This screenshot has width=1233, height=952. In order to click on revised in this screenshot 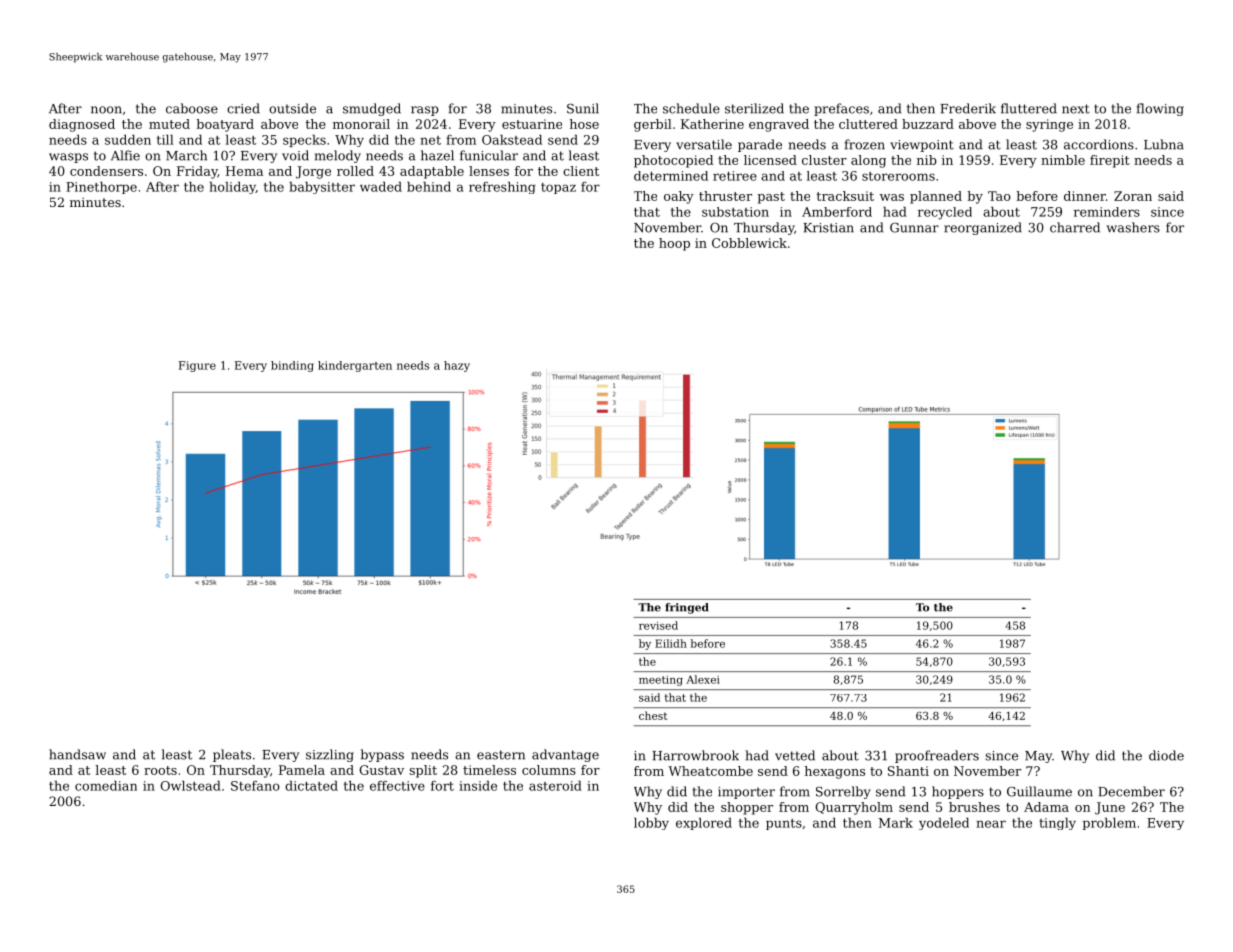, I will do `click(658, 625)`.
